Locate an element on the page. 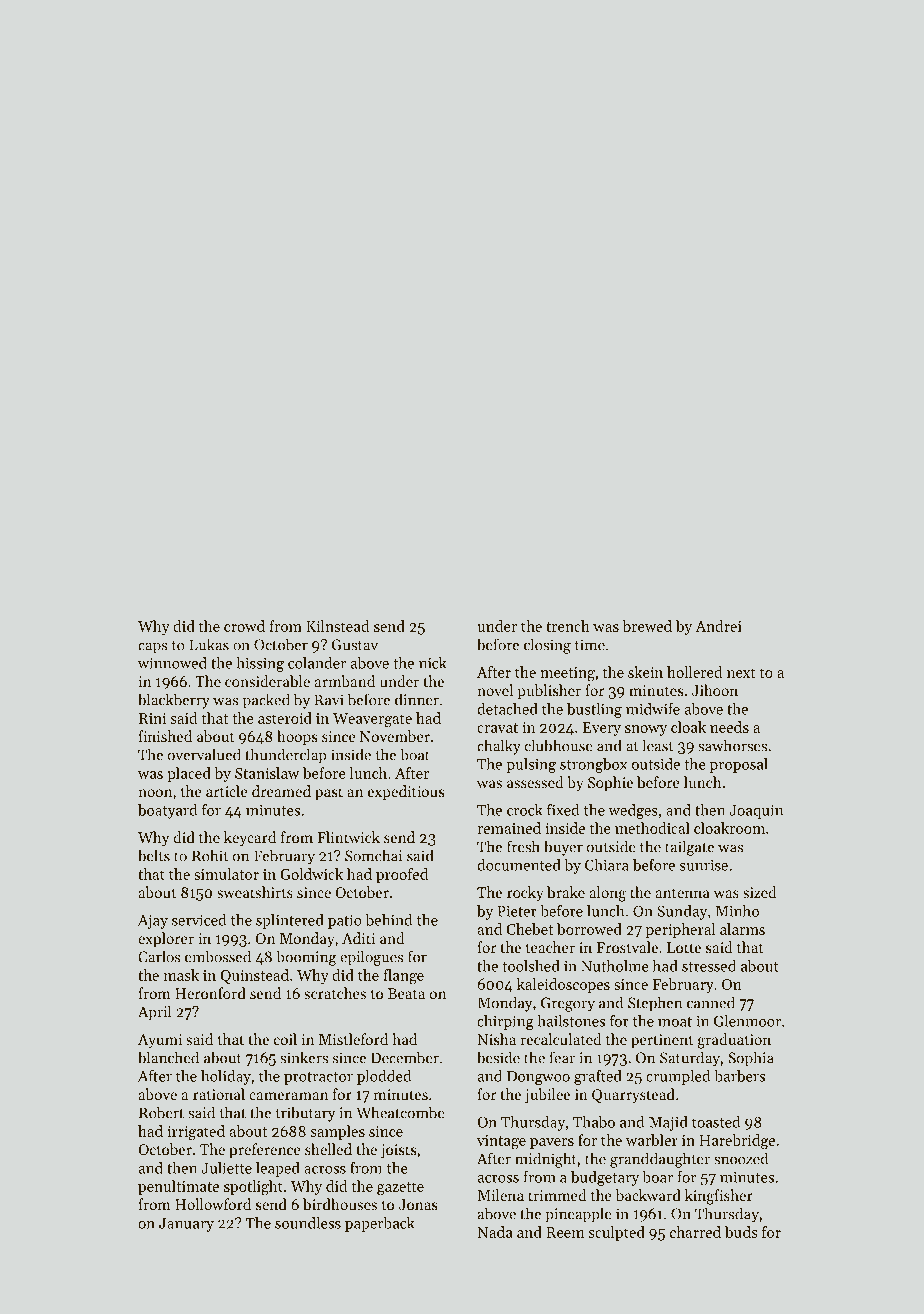 Image resolution: width=924 pixels, height=1314 pixels. cravat is located at coordinates (497, 728).
